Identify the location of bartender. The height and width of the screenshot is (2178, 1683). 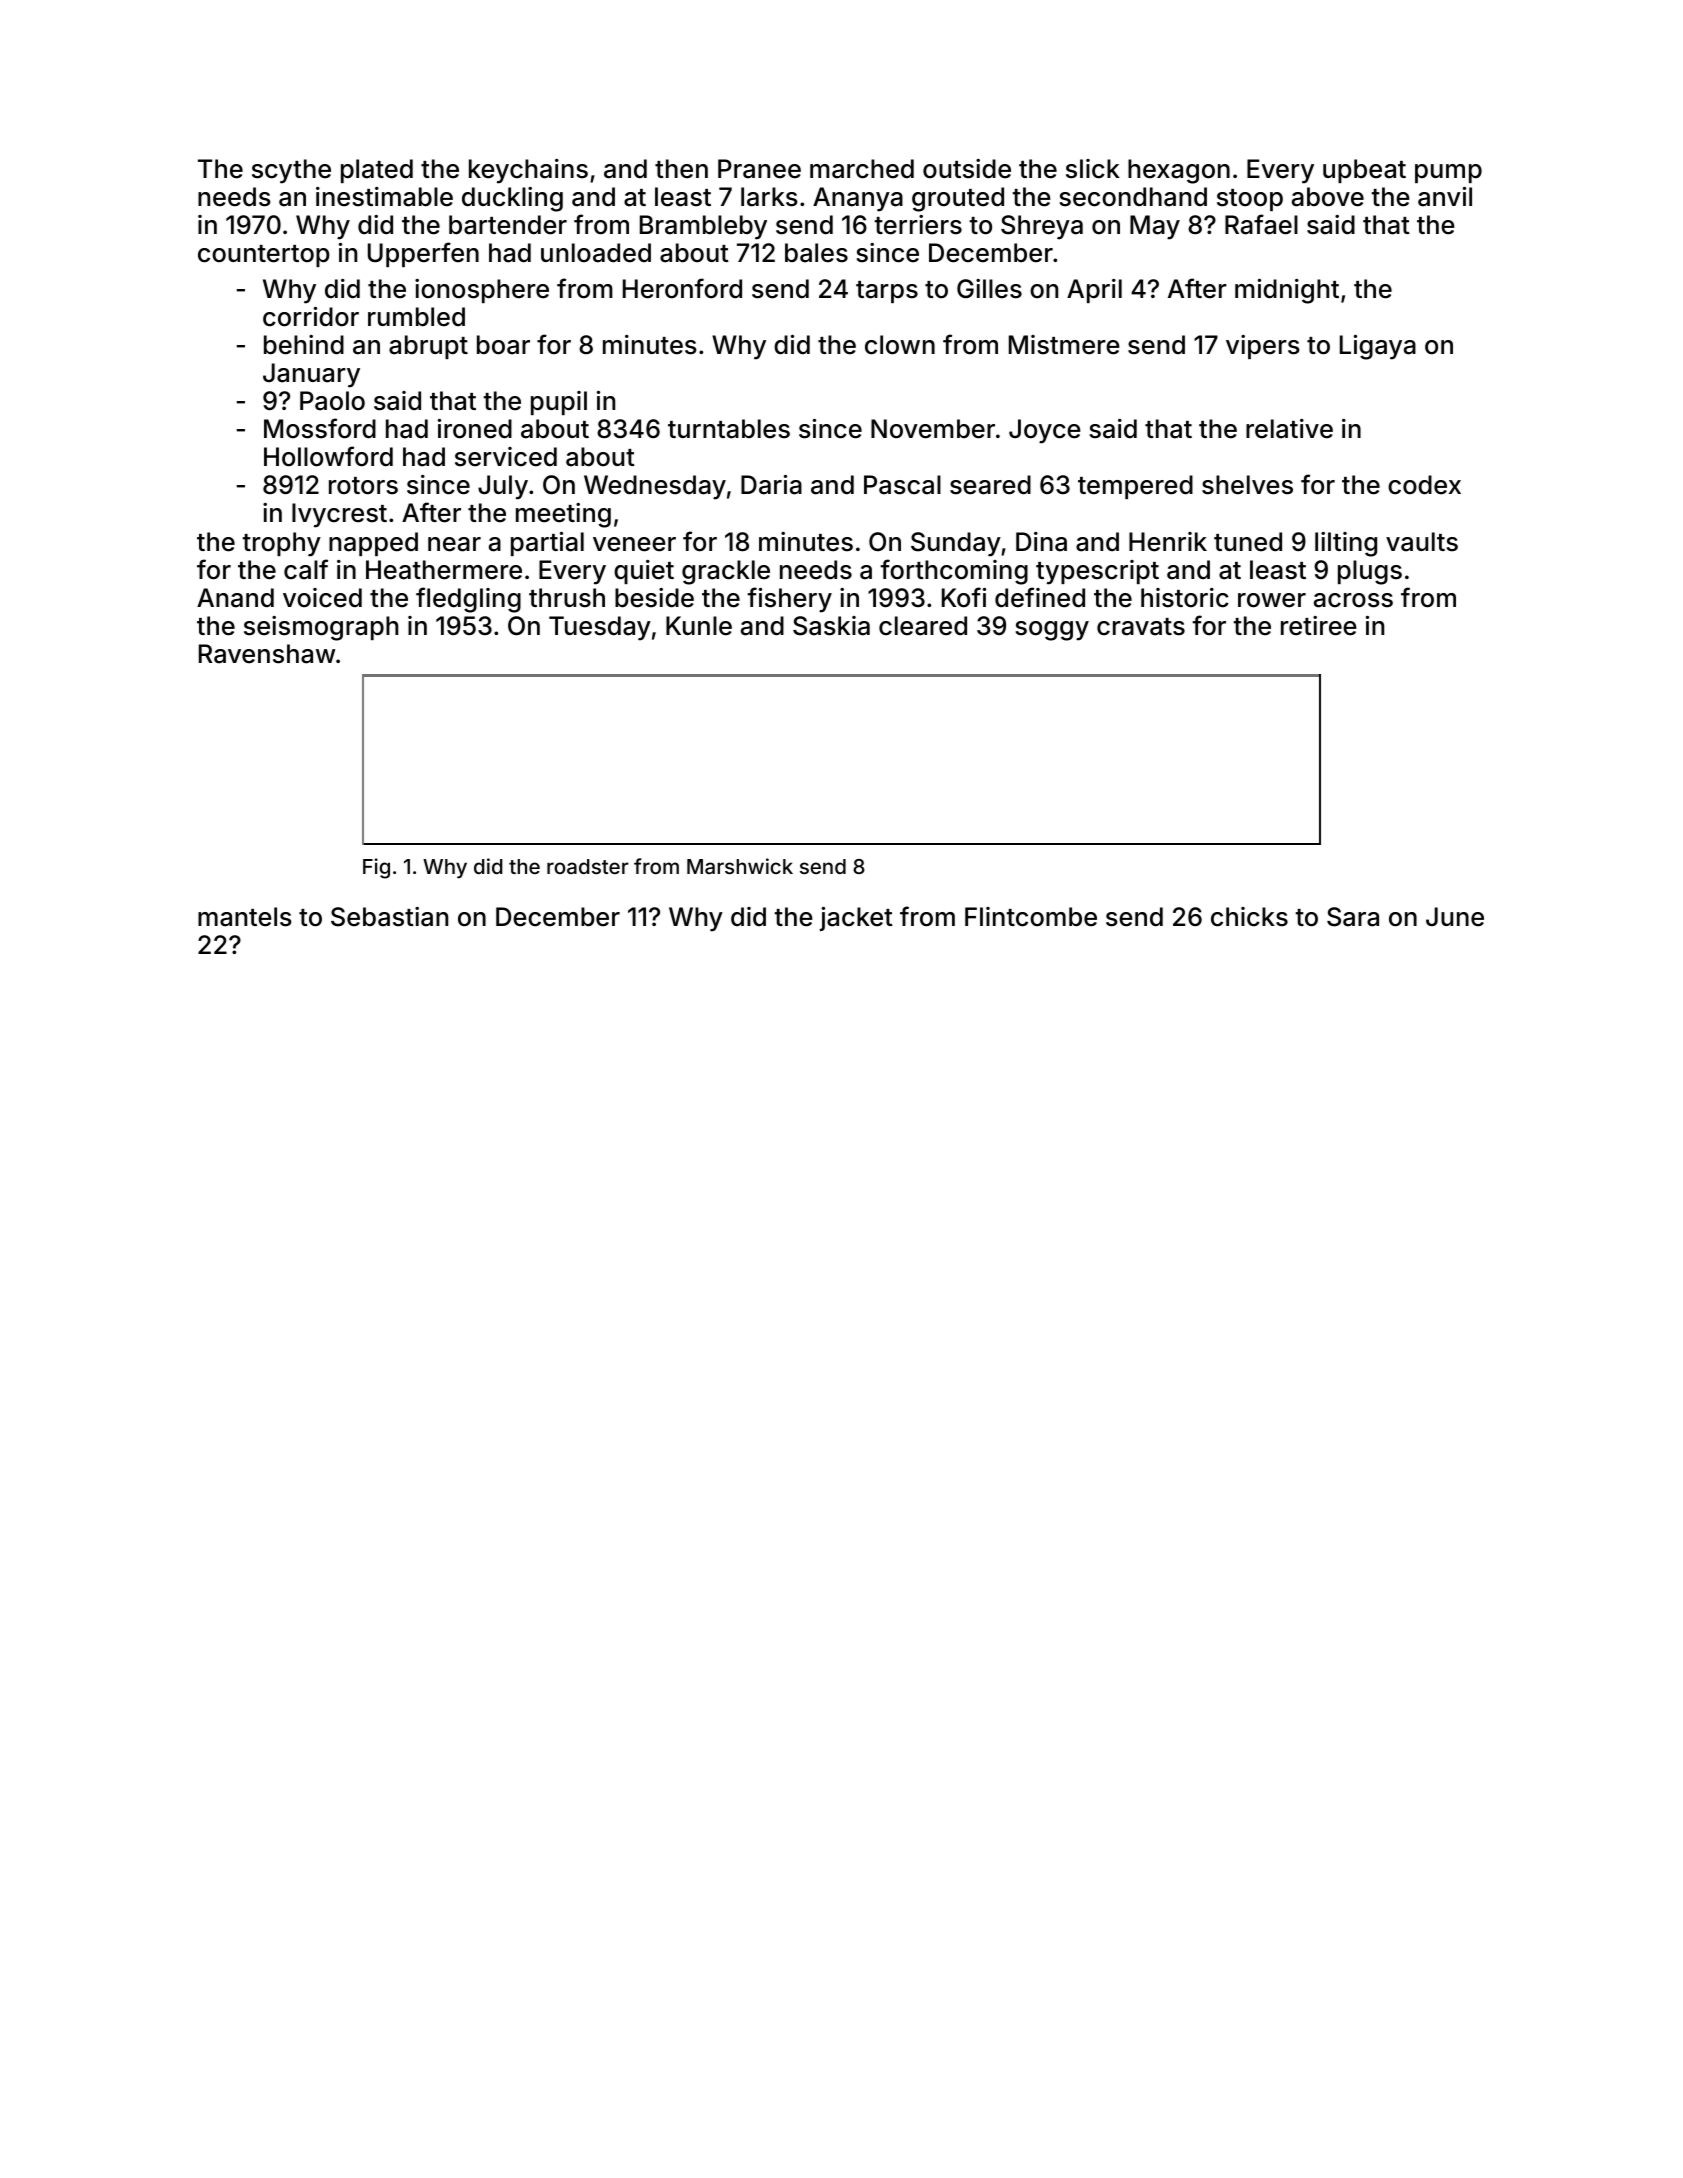
(508, 225).
